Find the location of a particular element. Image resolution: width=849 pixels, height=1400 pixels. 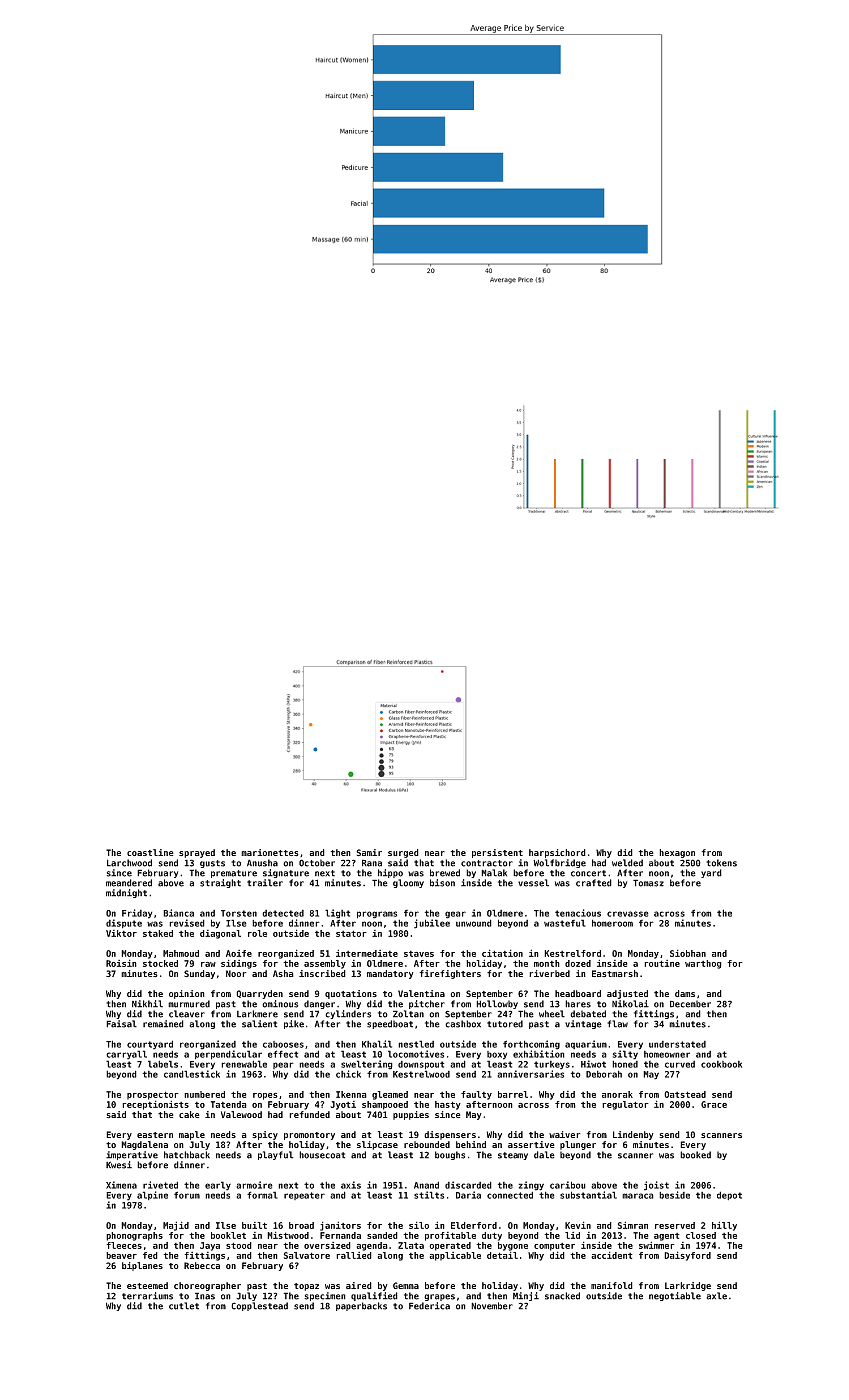

Tomasz is located at coordinates (648, 883).
